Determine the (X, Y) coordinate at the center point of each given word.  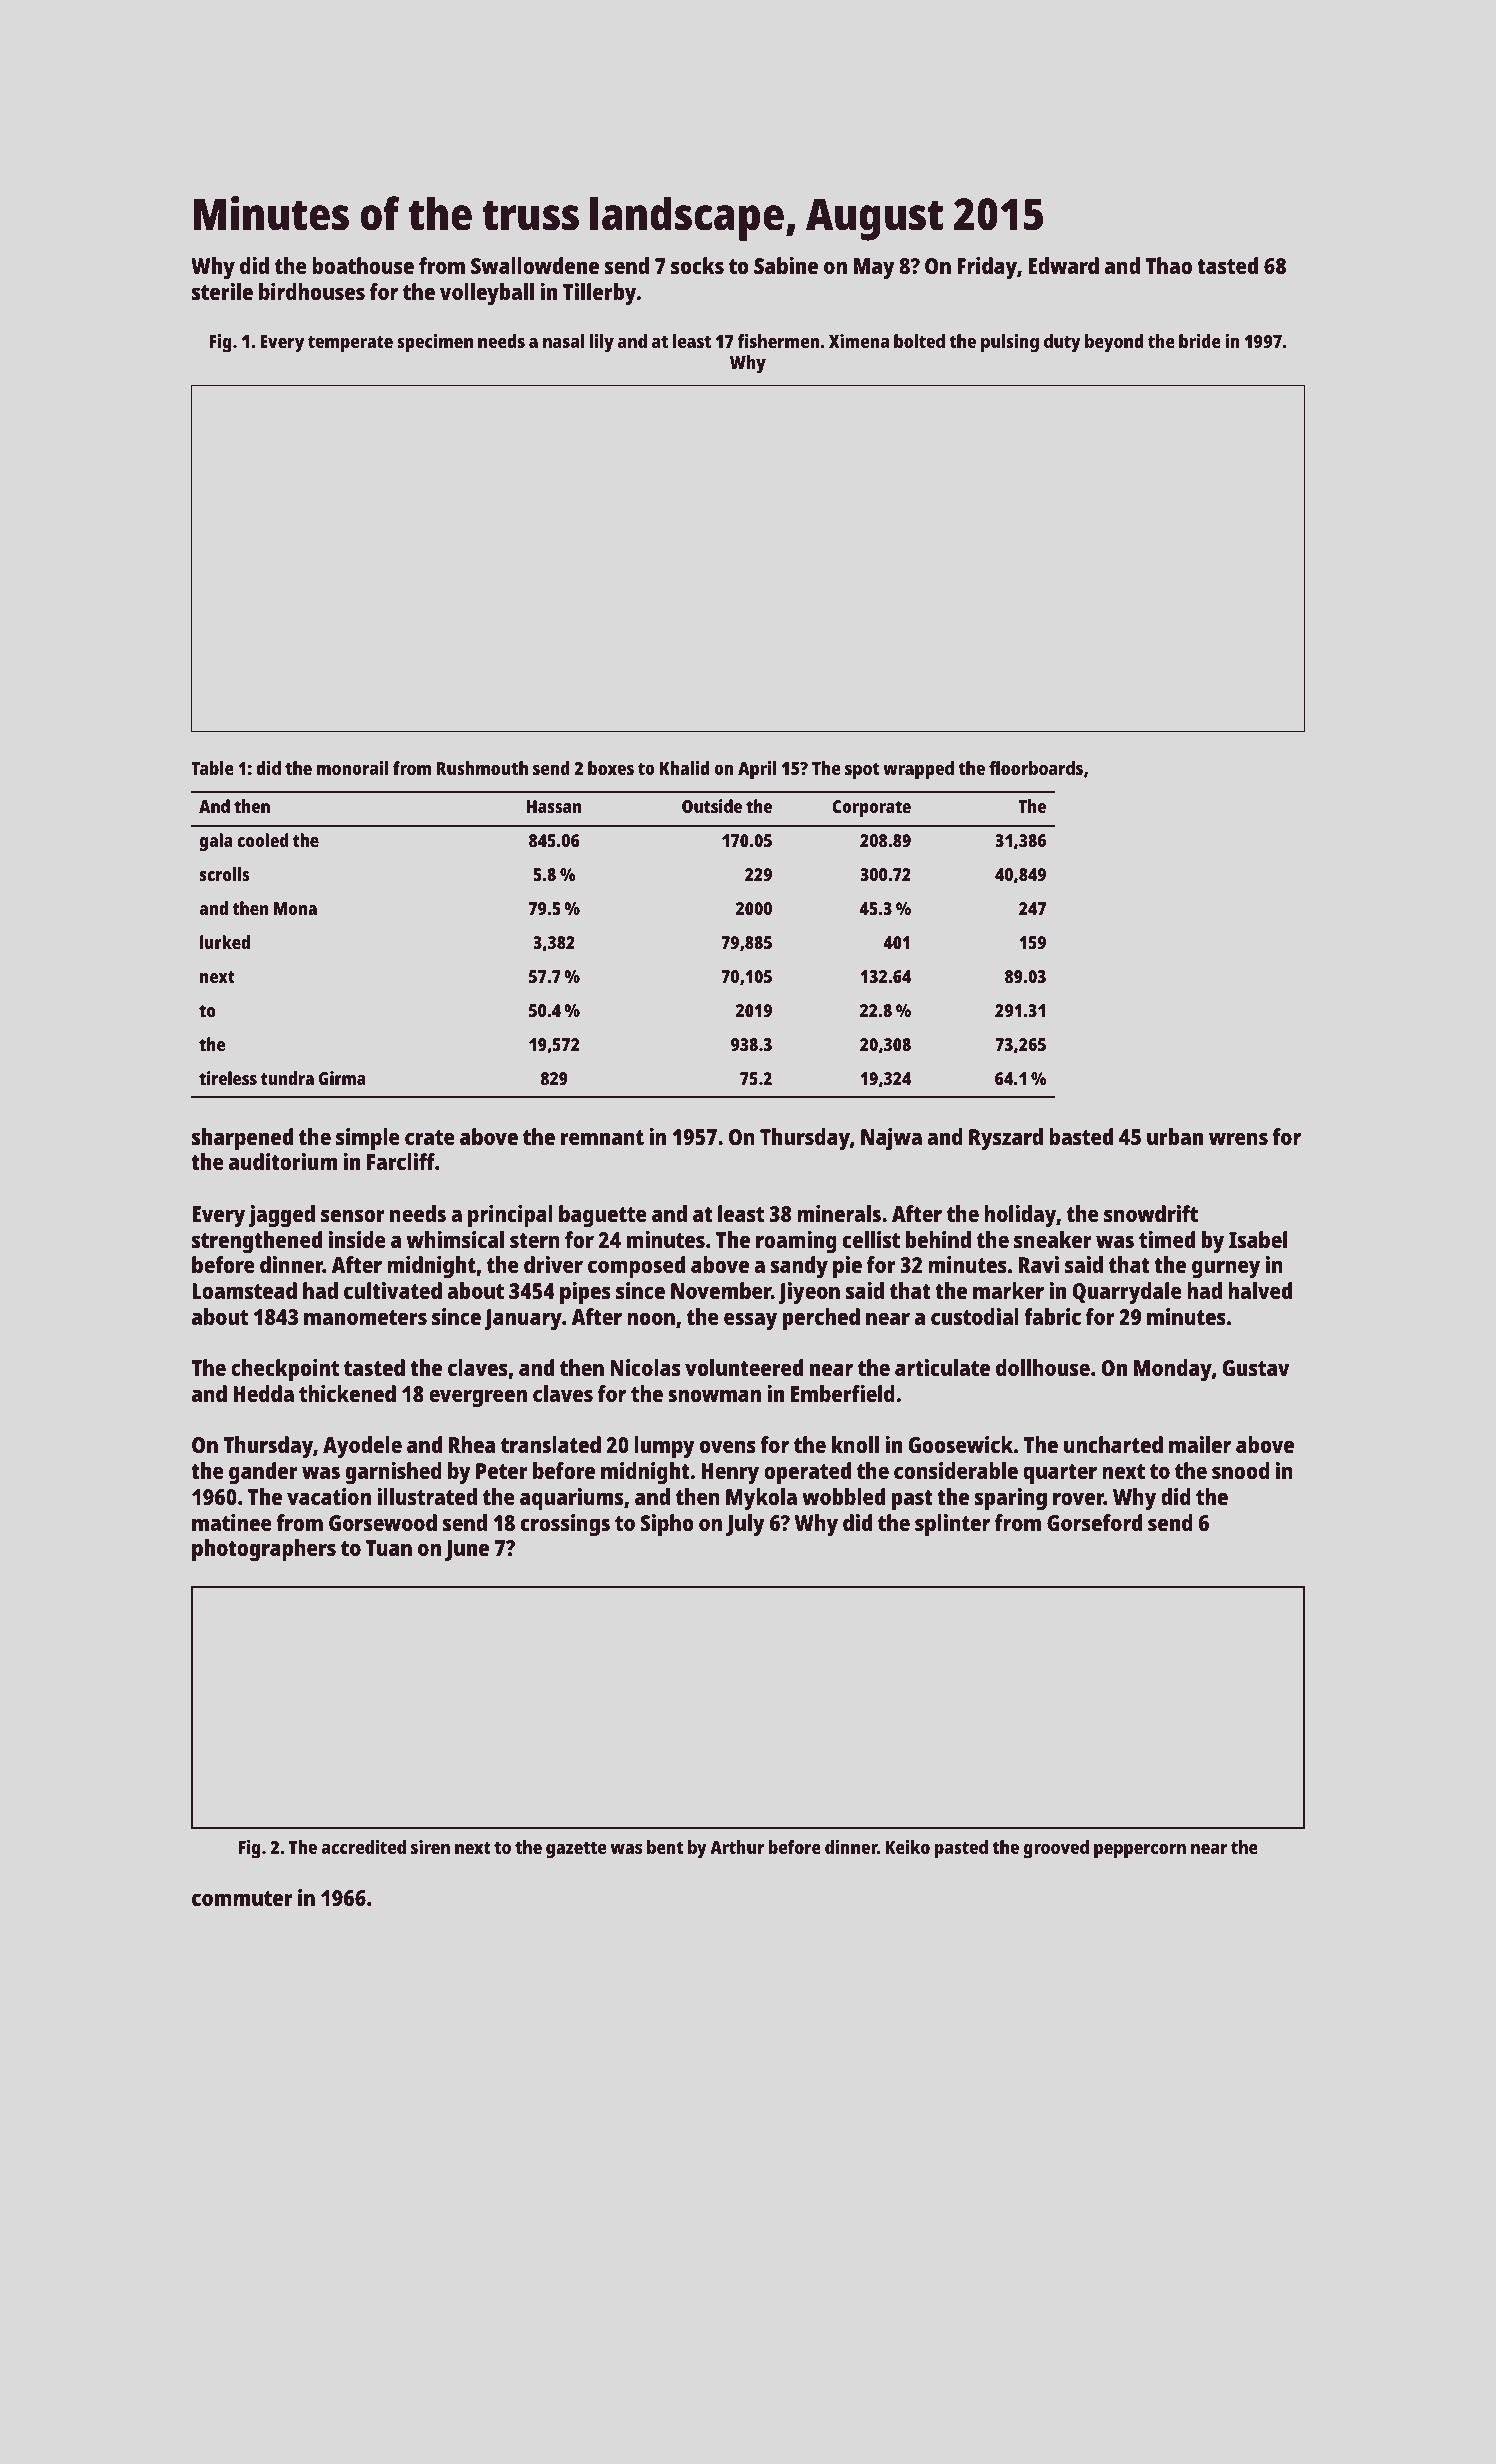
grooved (1056, 1849)
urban (1175, 1136)
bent (665, 1847)
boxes (611, 768)
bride (1200, 341)
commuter (242, 1898)
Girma (342, 1078)
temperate (350, 344)
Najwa (891, 1139)
